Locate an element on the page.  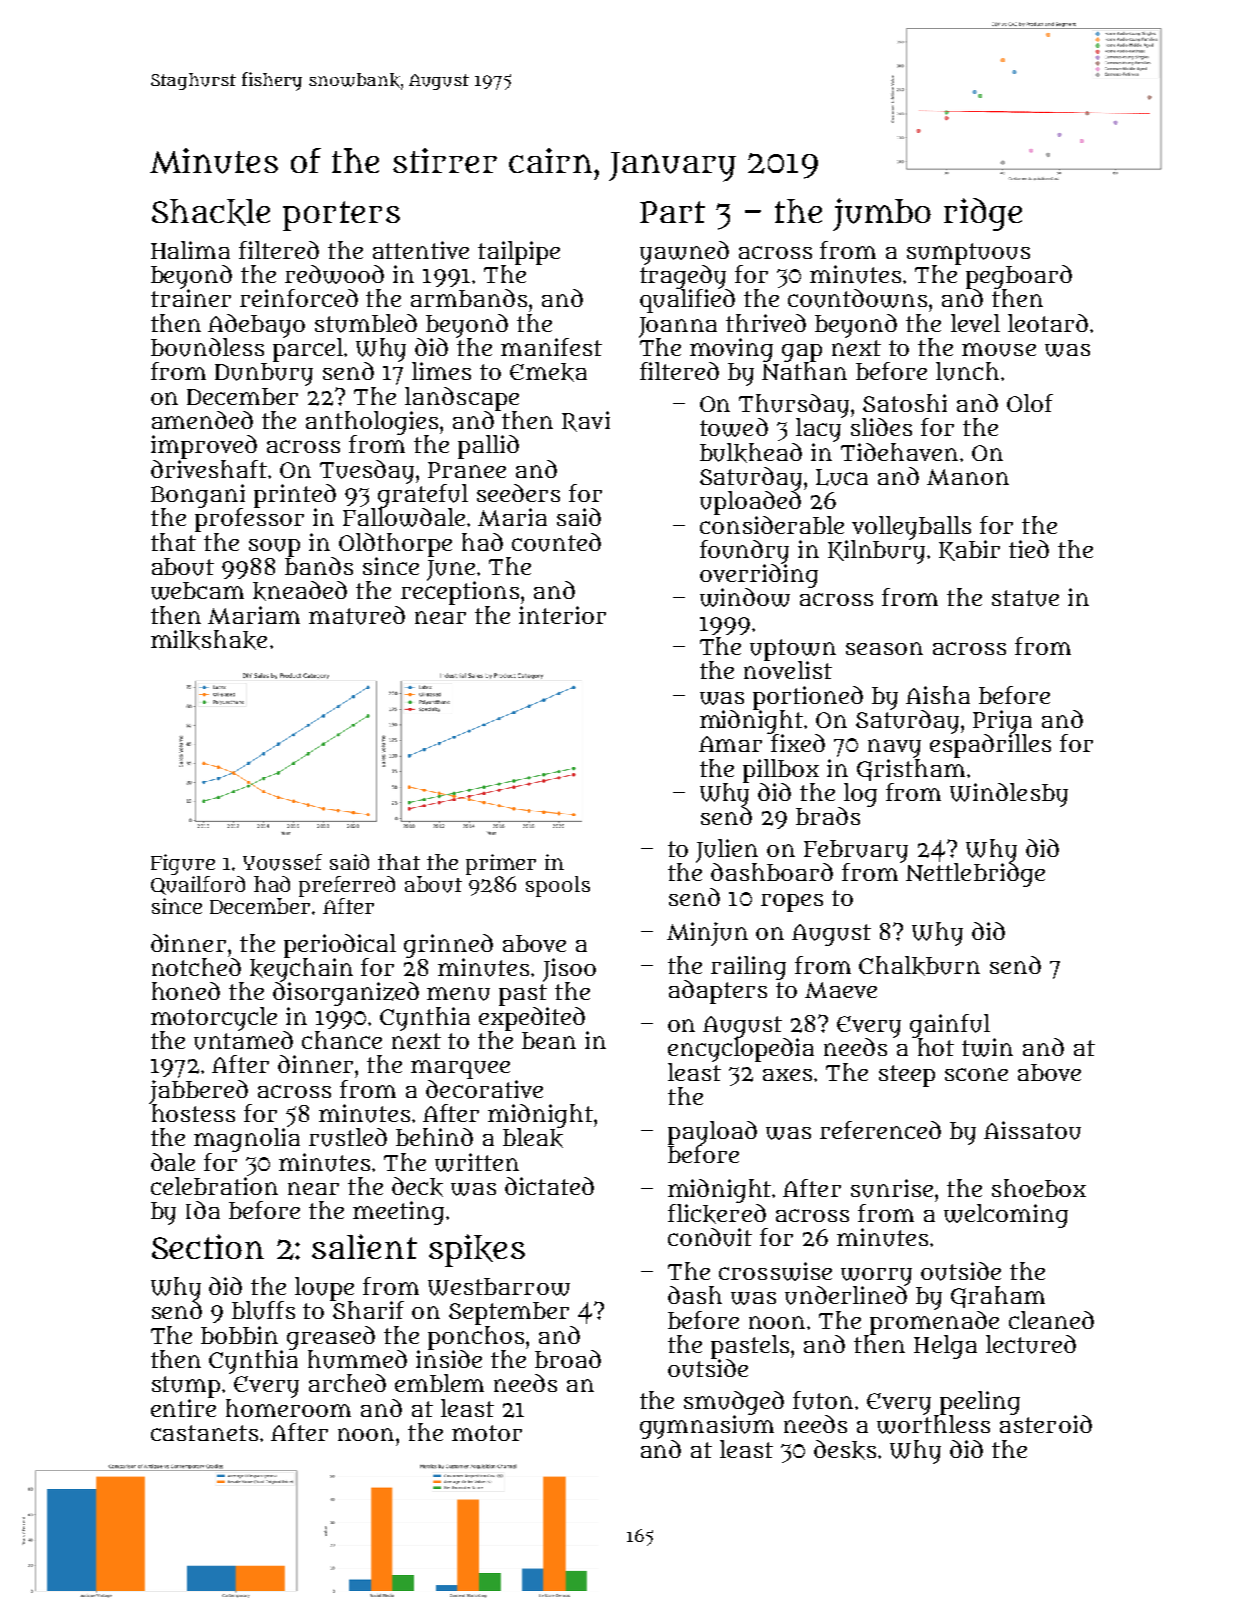
kneaded is located at coordinates (300, 591).
